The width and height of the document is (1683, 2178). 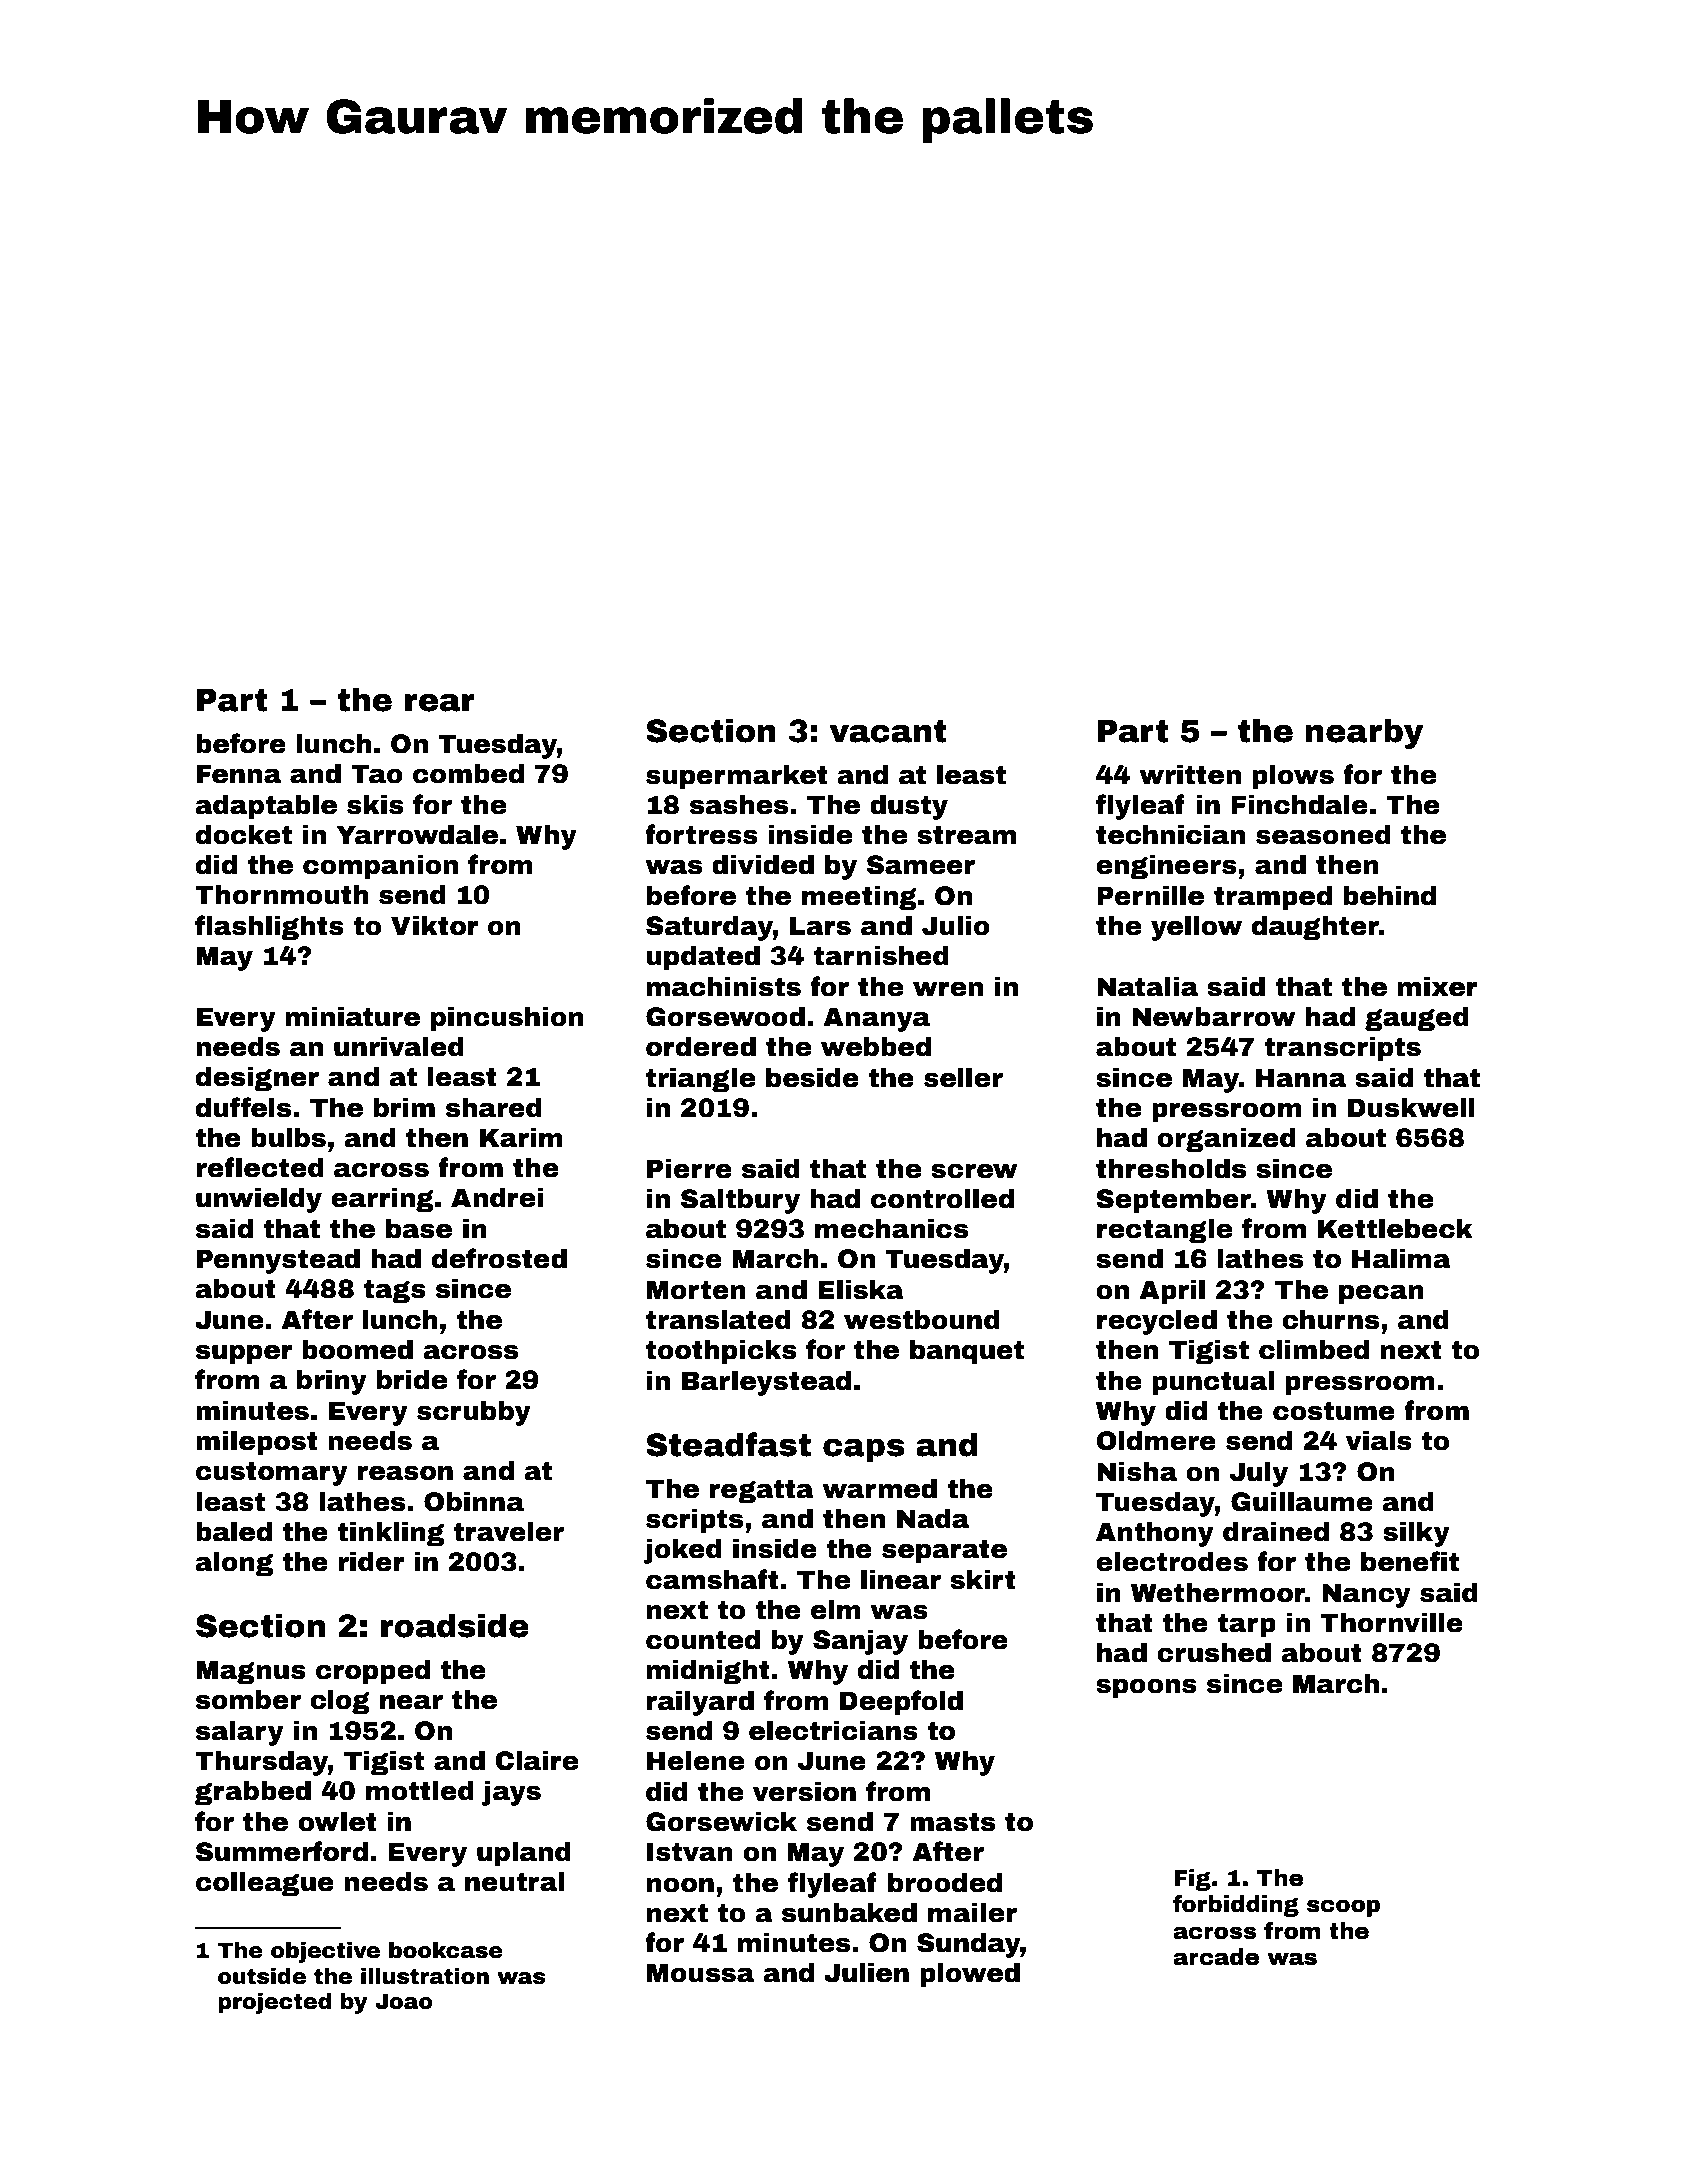 I want to click on plows, so click(x=1293, y=777).
